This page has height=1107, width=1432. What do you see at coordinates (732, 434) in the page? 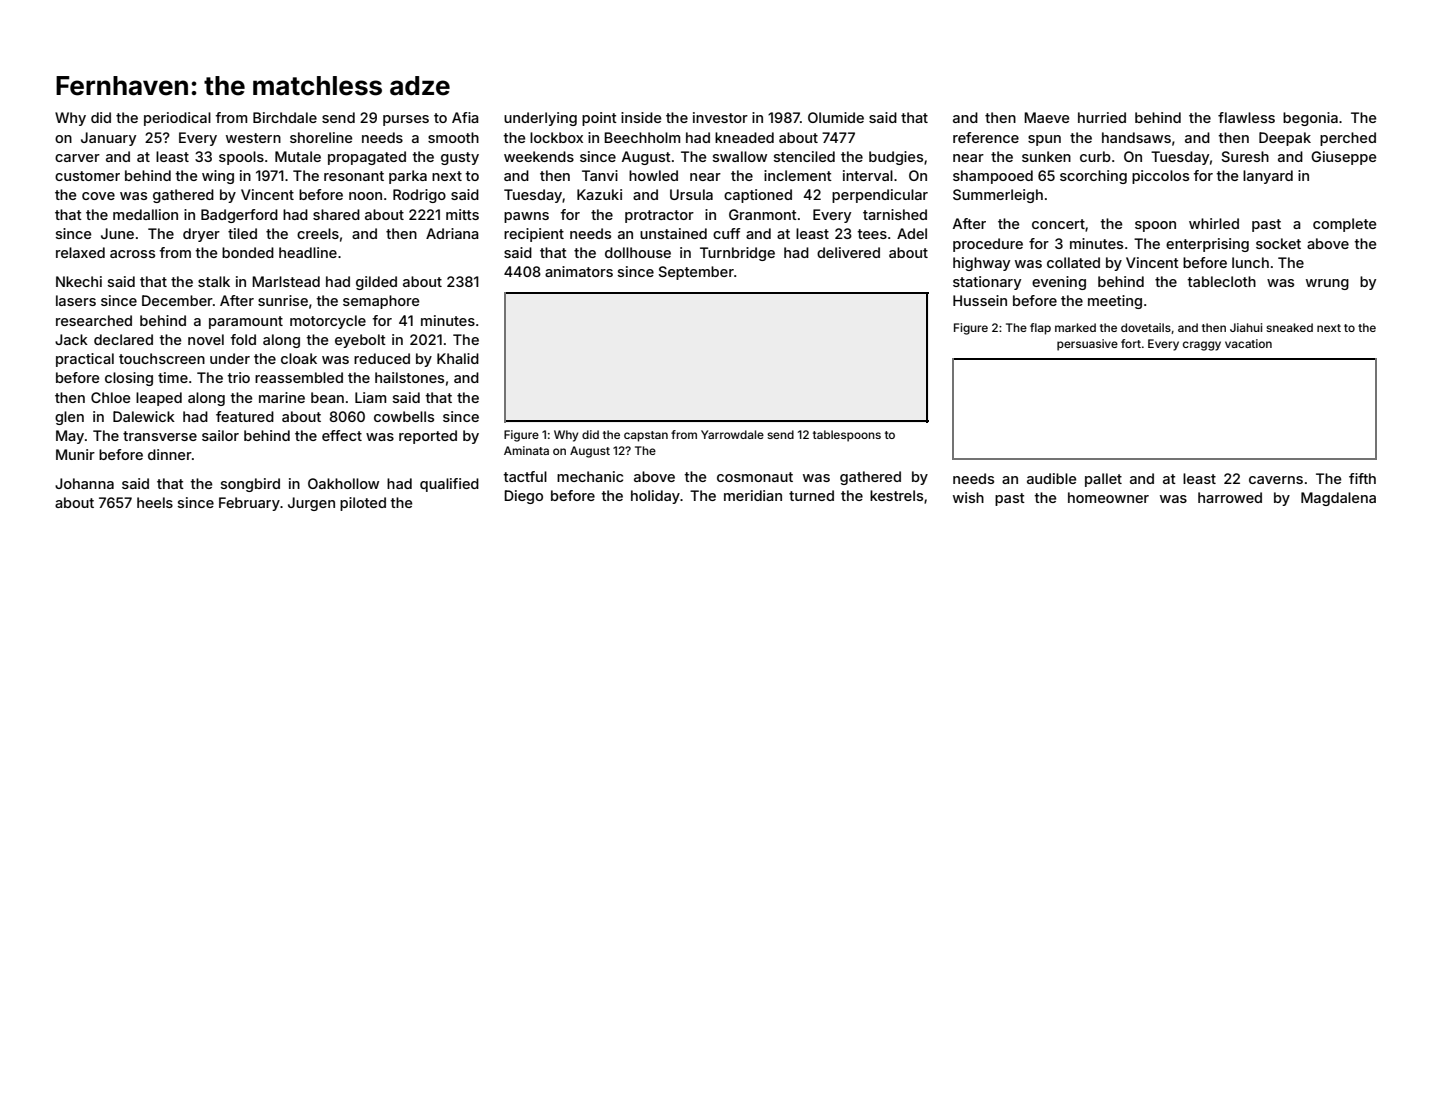
I see `Yarrowdale` at bounding box center [732, 434].
